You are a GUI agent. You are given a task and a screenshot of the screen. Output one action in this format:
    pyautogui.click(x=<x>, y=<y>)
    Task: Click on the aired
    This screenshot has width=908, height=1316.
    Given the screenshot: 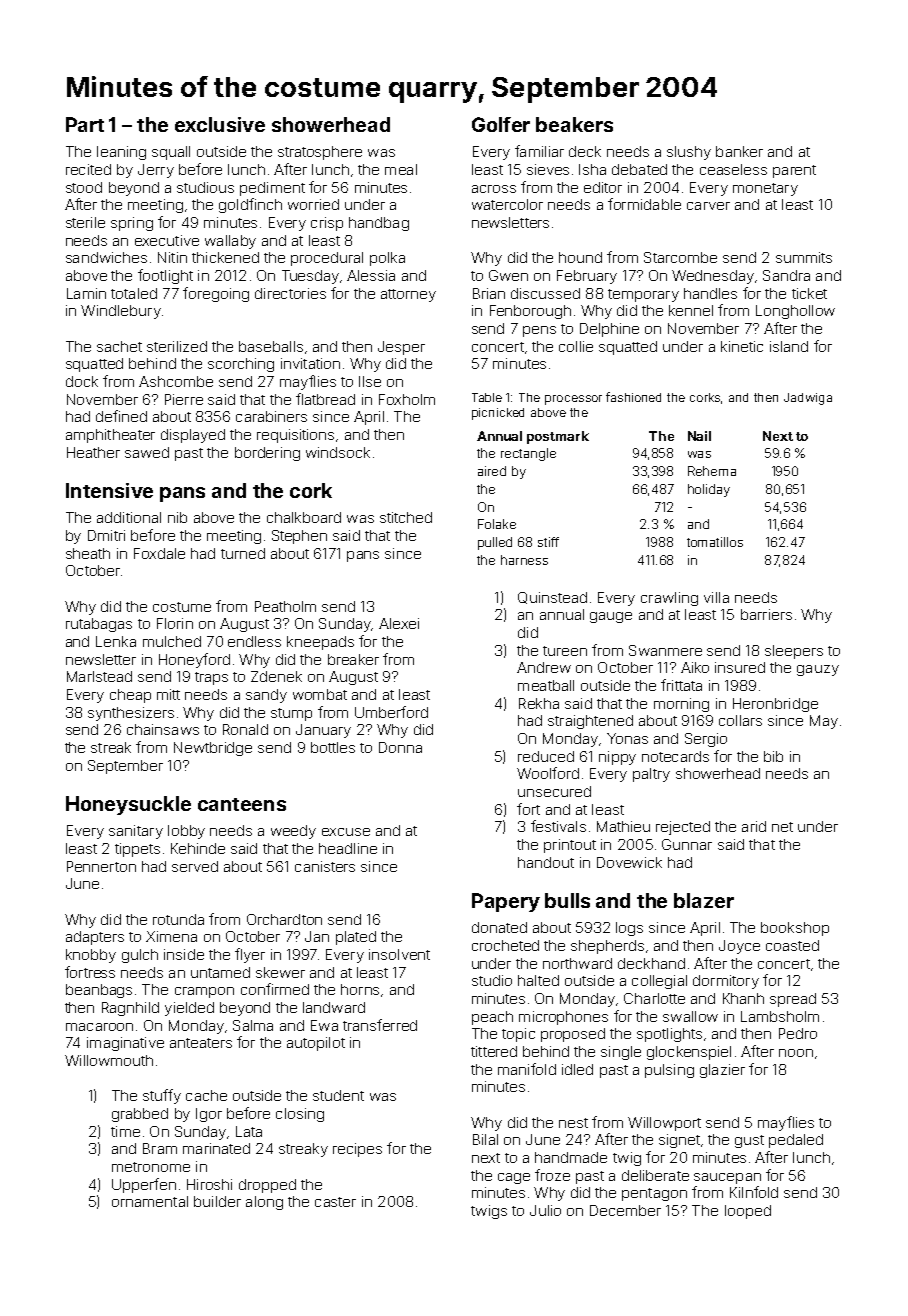 What is the action you would take?
    pyautogui.click(x=492, y=471)
